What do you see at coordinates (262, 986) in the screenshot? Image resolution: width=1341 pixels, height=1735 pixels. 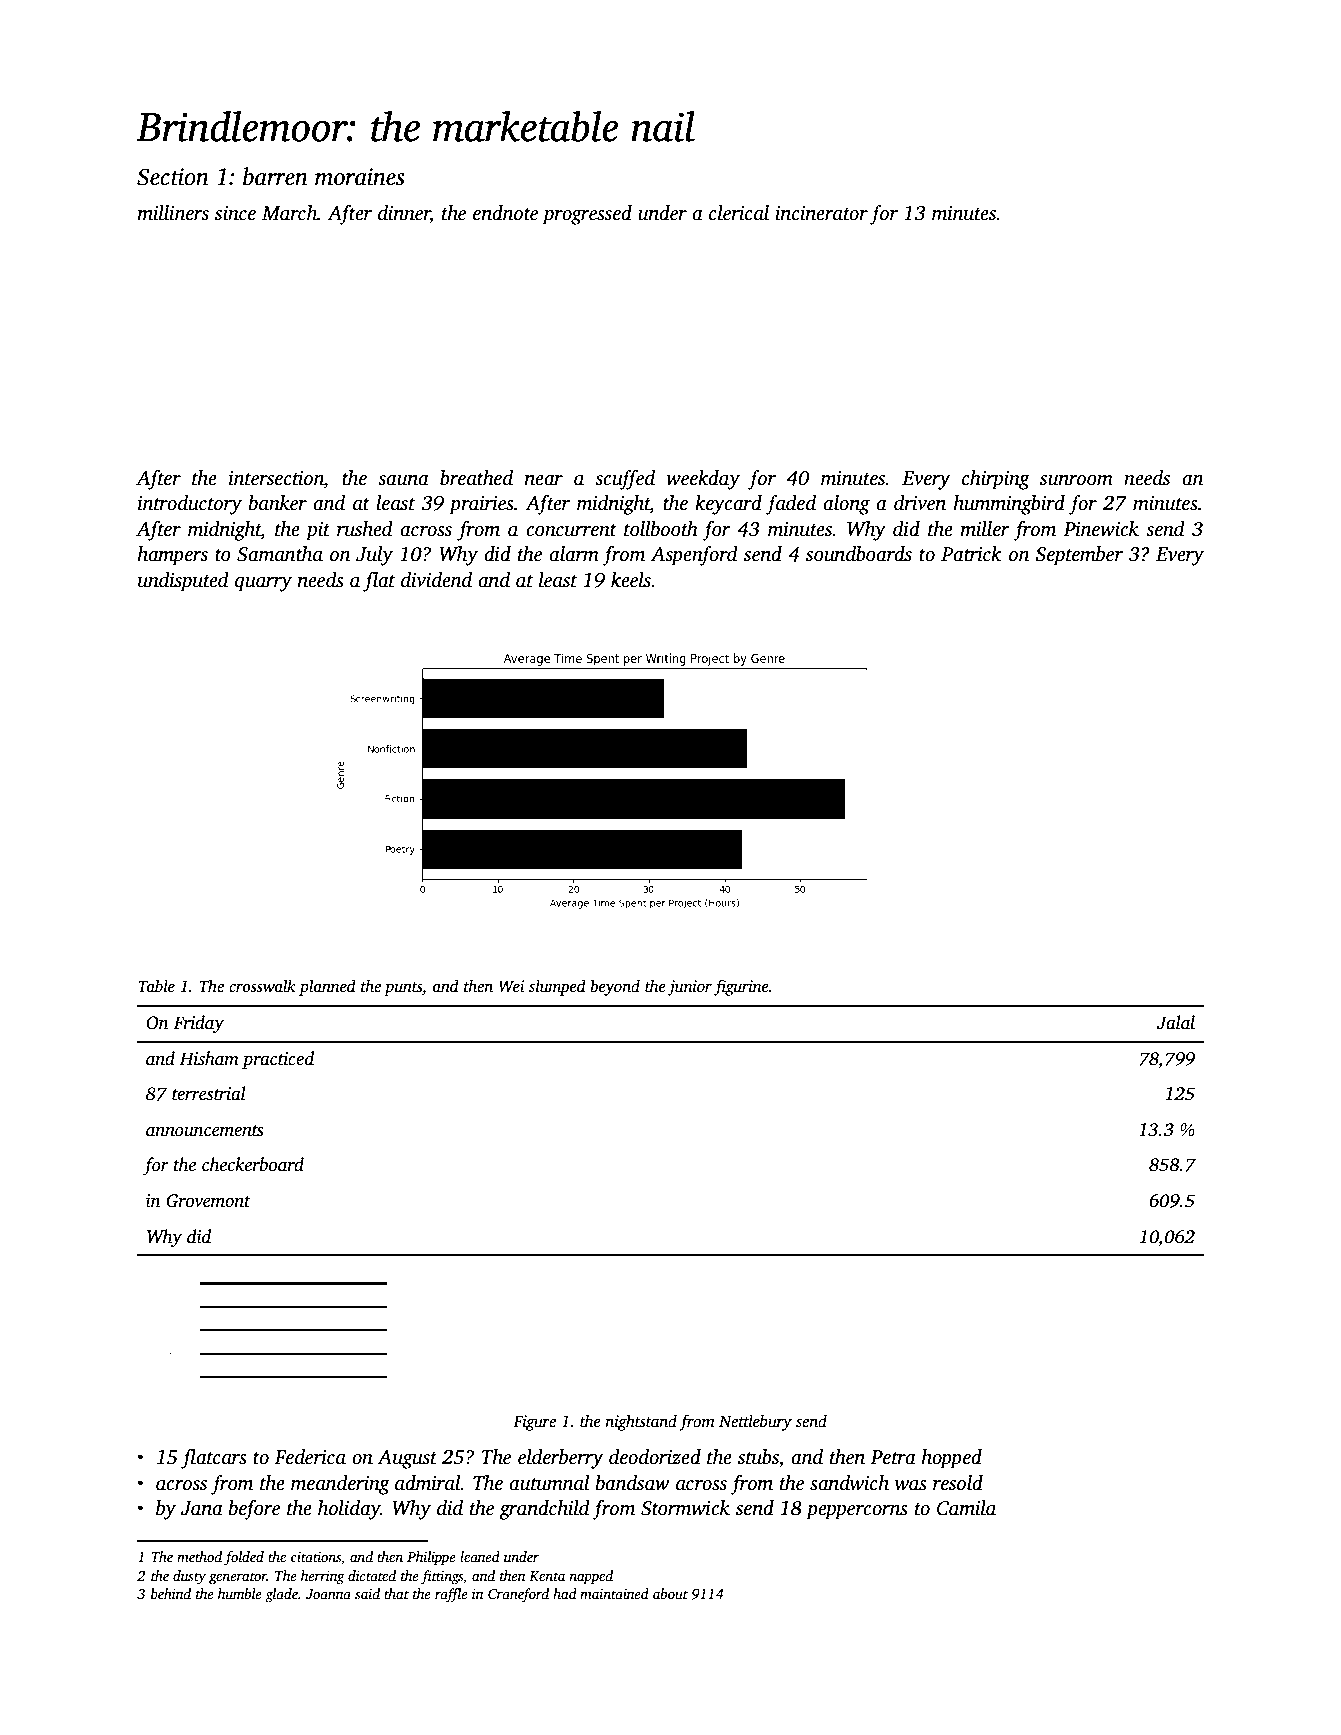 I see `crosswalk` at bounding box center [262, 986].
